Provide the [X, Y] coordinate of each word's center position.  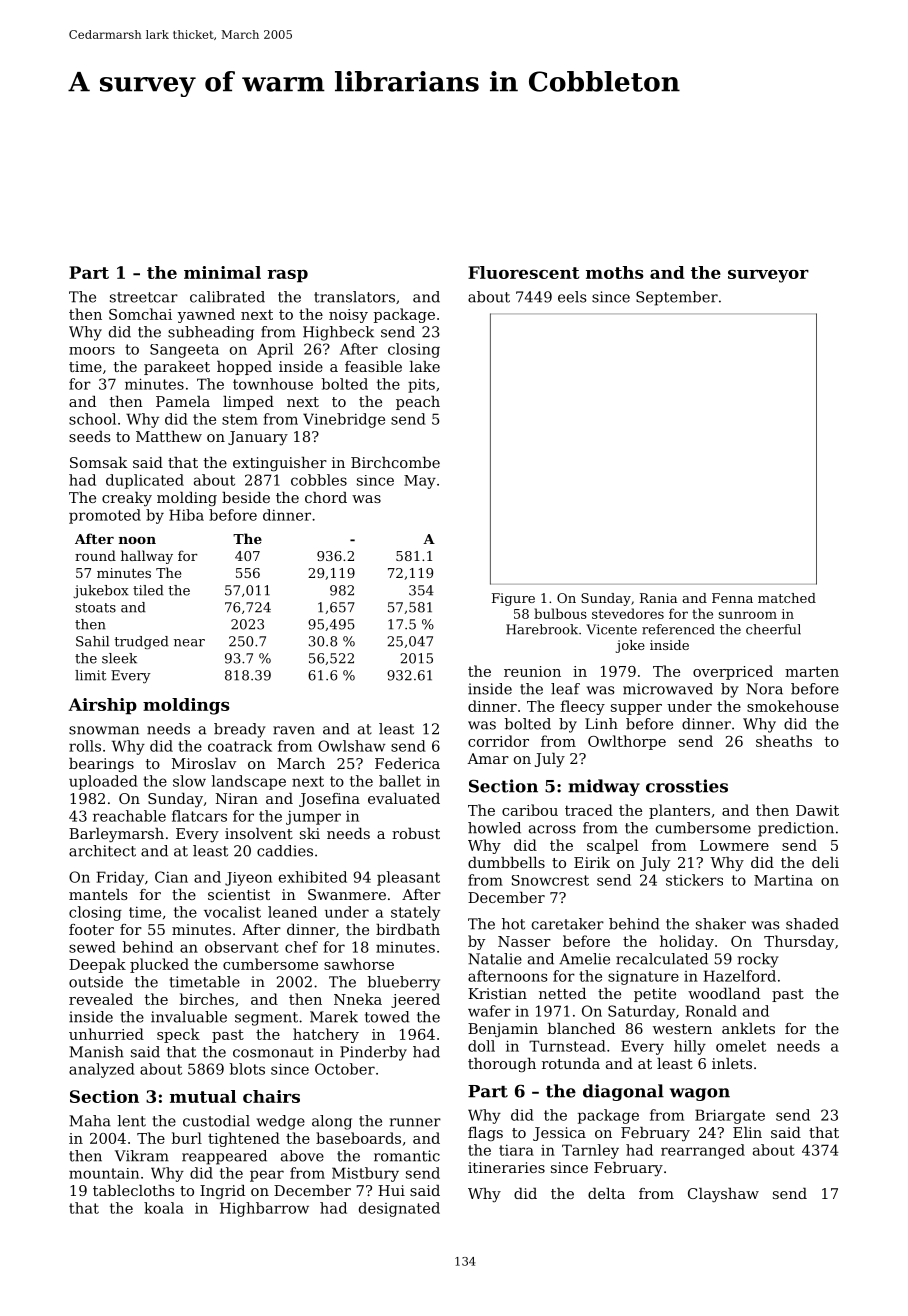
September [677, 298]
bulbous [560, 613]
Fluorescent [524, 272]
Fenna [732, 598]
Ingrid [222, 1192]
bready [239, 730]
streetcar [144, 297]
